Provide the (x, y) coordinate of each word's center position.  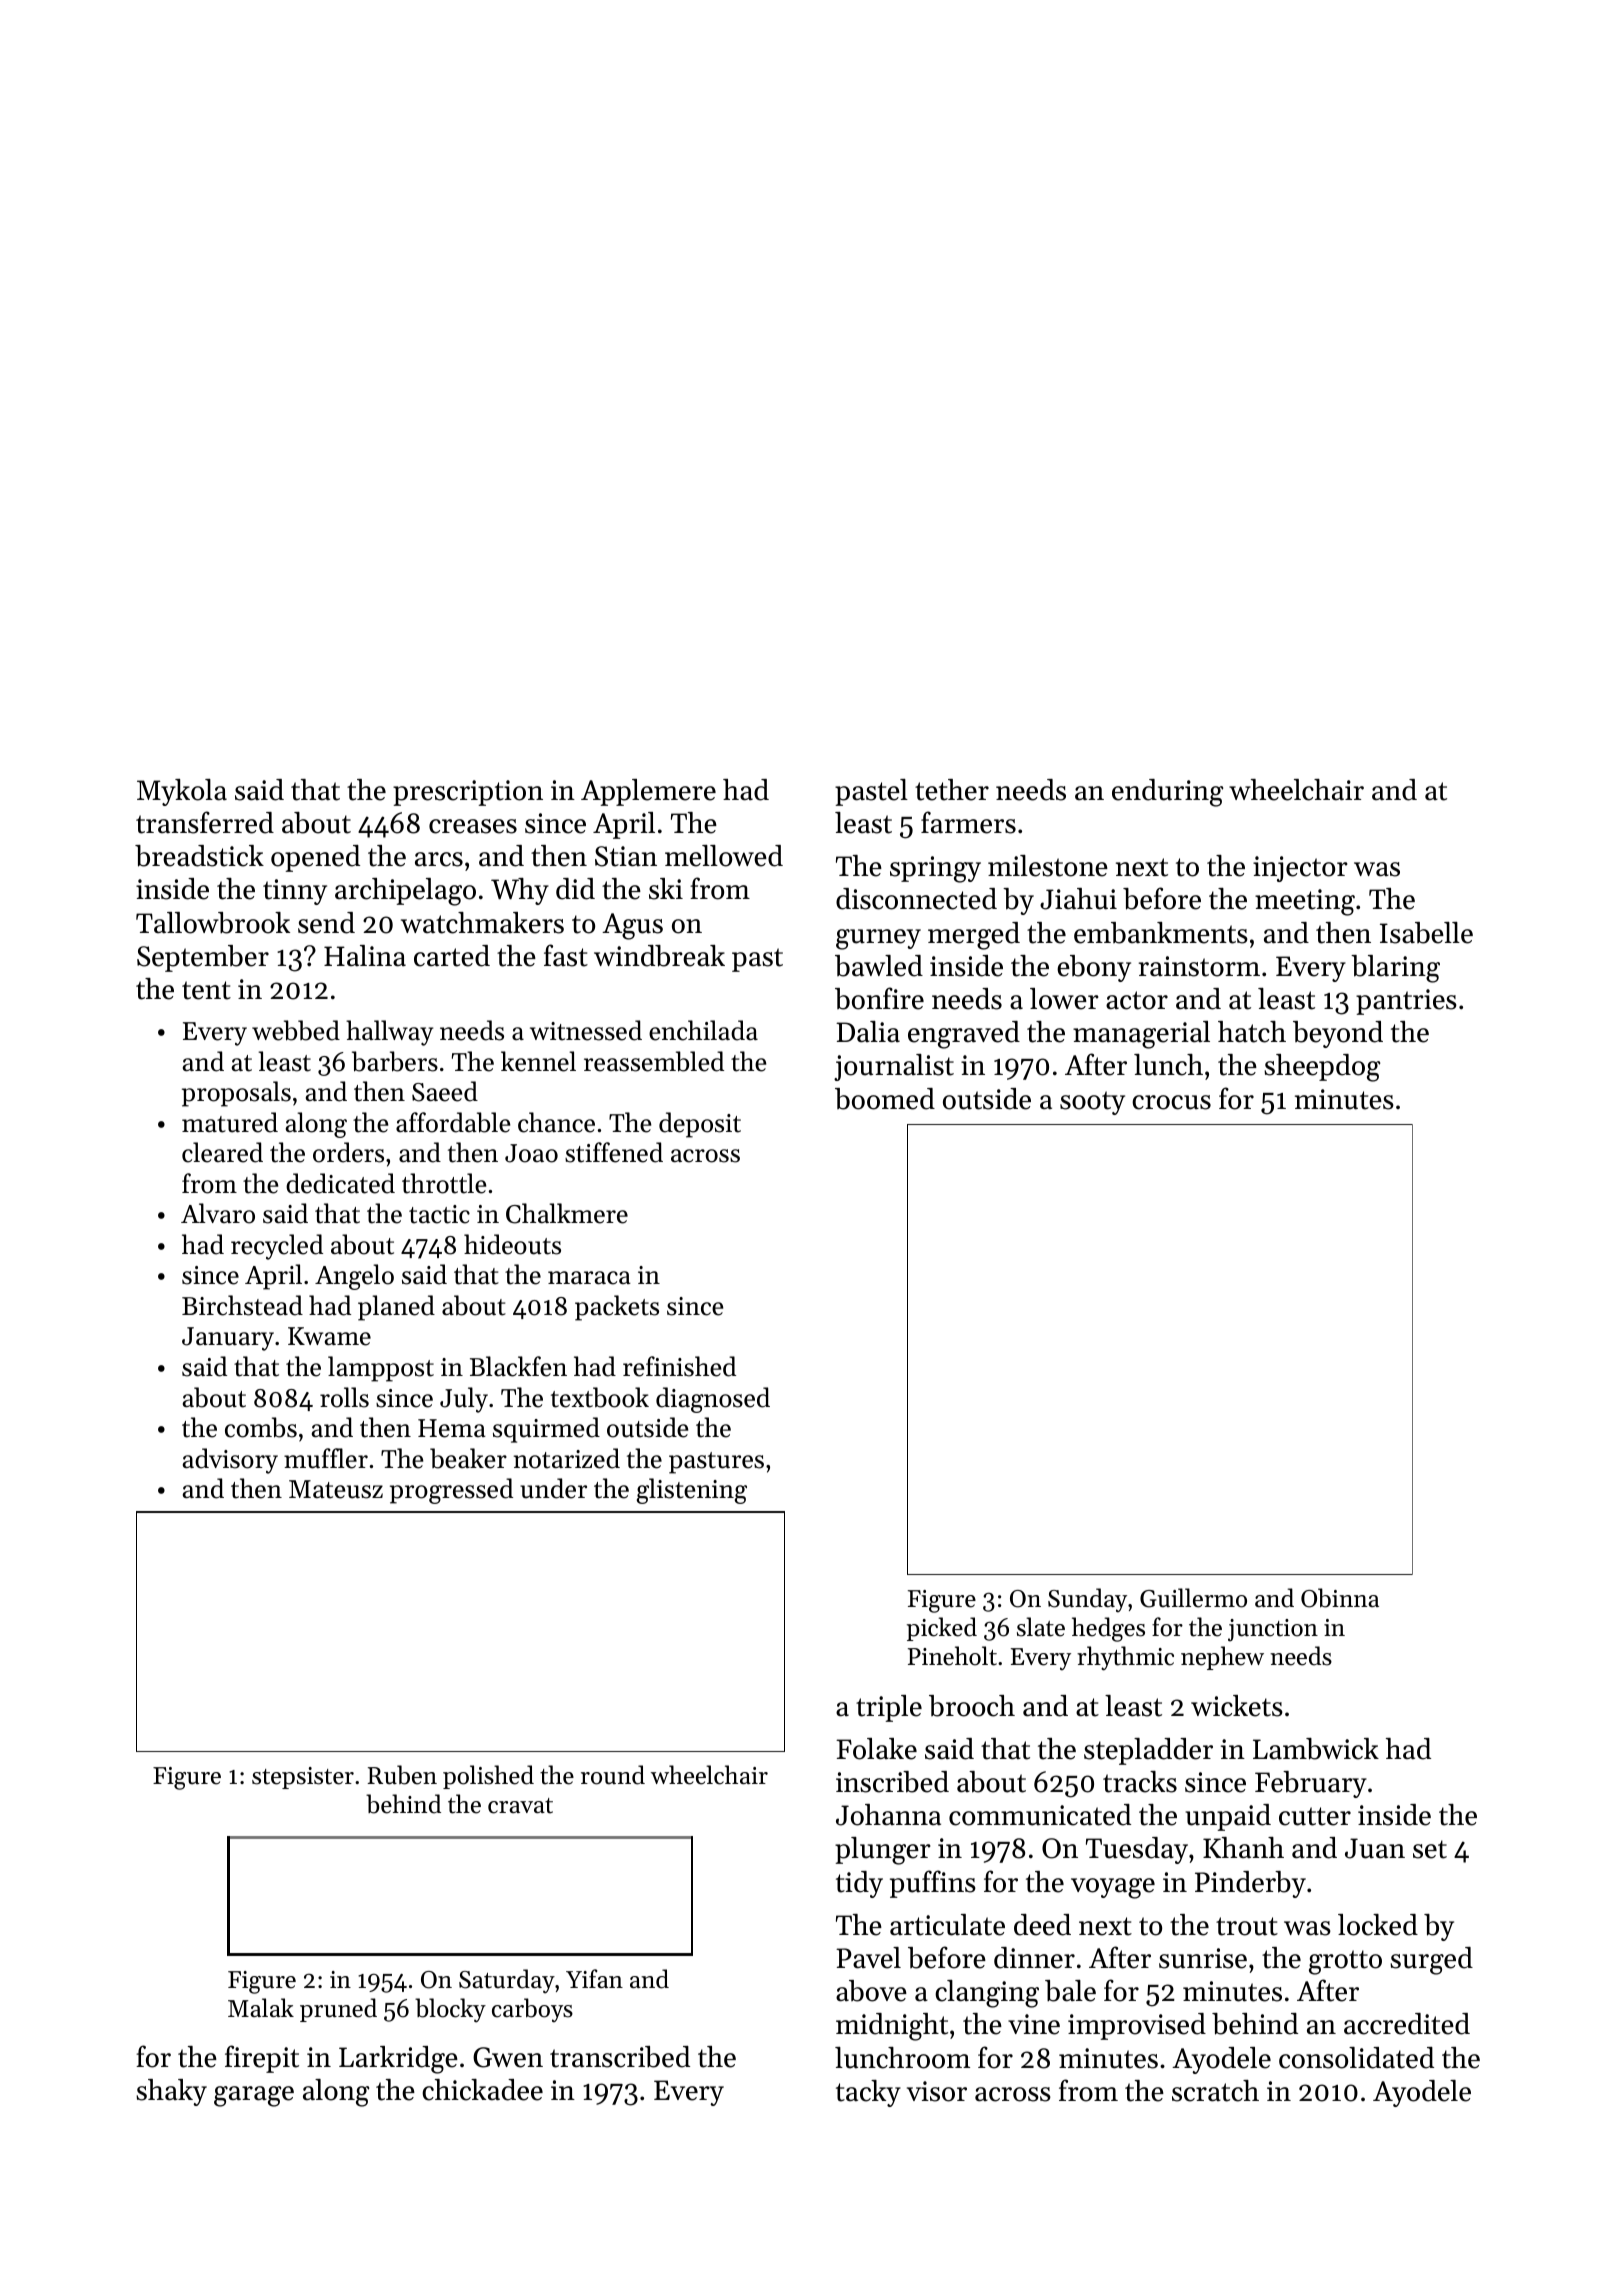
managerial (1141, 1035)
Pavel (868, 1958)
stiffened (614, 1152)
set (1430, 1849)
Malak (261, 2007)
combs (261, 1427)
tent (206, 990)
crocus (1171, 1102)
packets (617, 1308)
